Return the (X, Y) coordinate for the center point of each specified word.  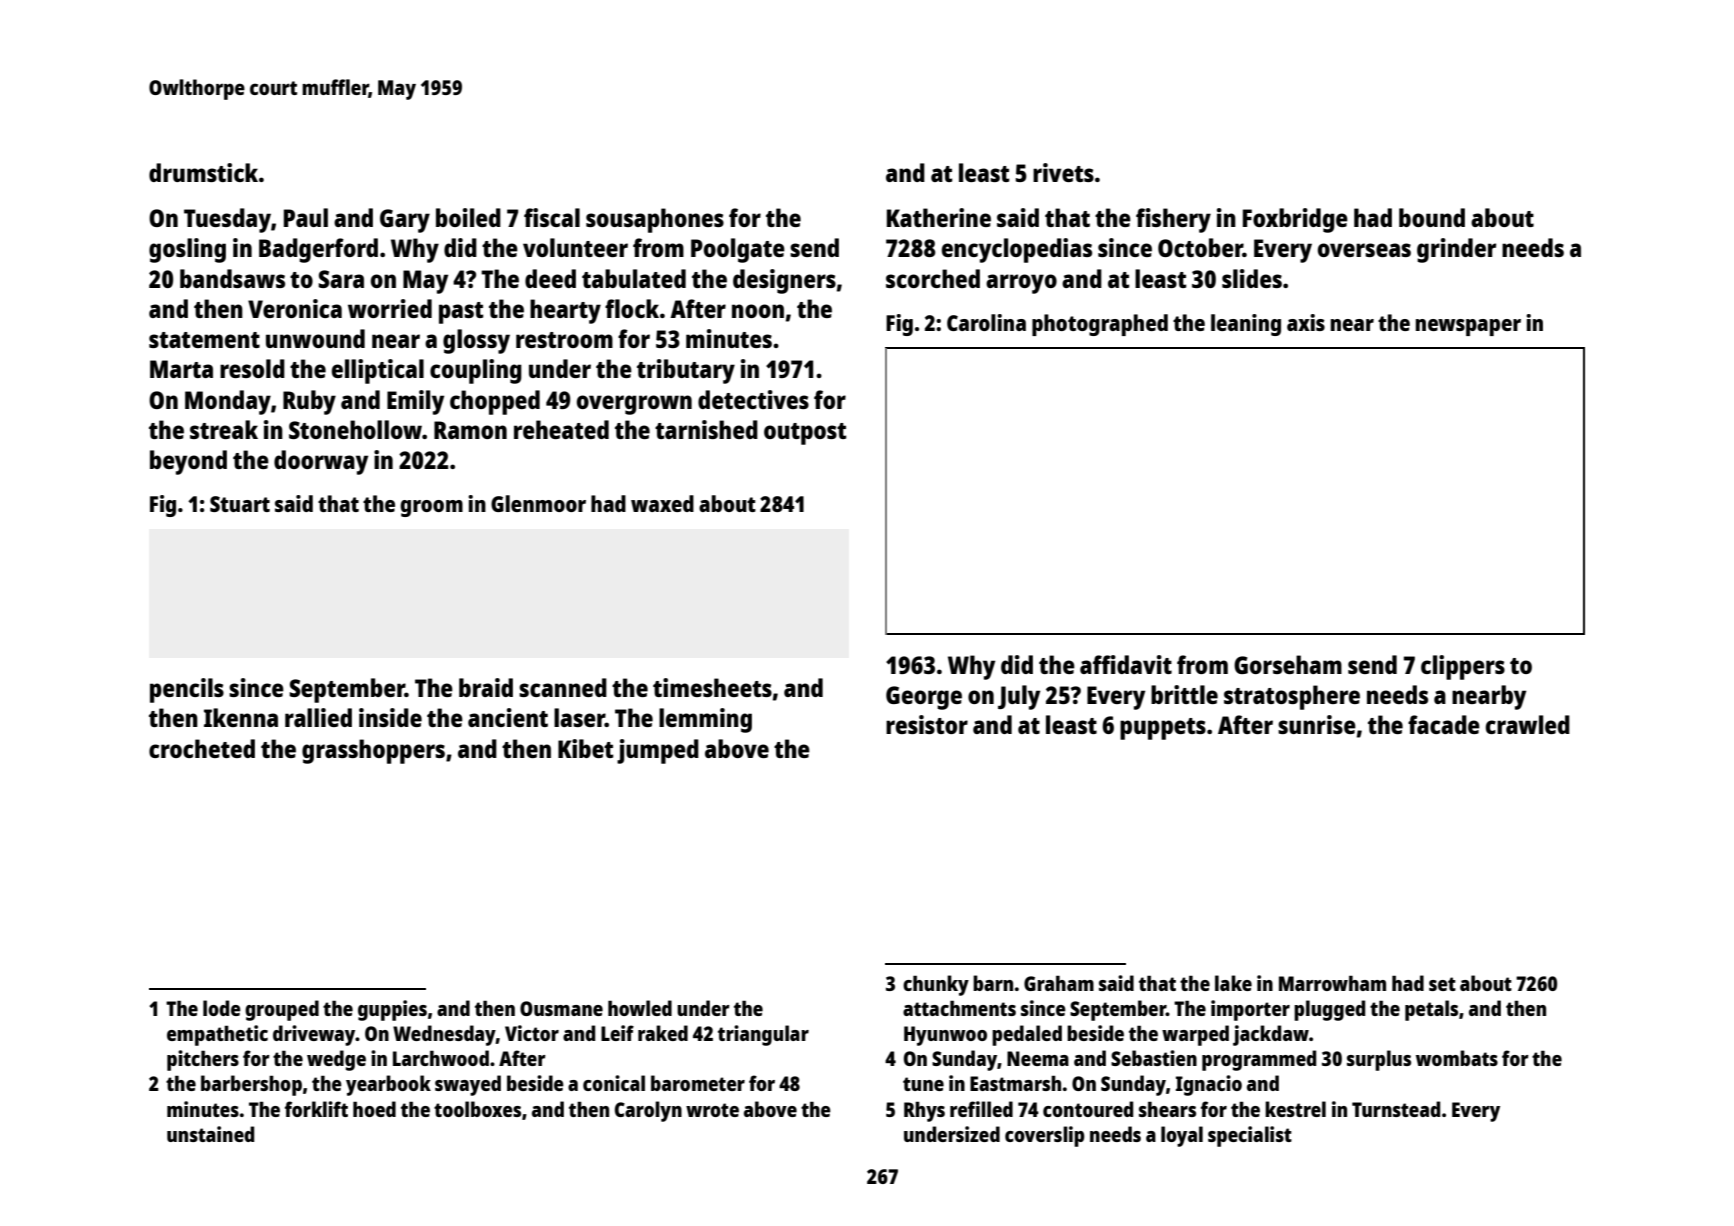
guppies (392, 1010)
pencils (187, 690)
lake (1233, 983)
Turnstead (1396, 1109)
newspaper (1468, 327)
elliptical (378, 371)
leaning (1246, 325)
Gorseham (1288, 664)
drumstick (203, 172)
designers (784, 281)
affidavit (1126, 664)
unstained (210, 1134)
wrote (712, 1110)
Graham (1059, 983)
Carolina (986, 322)
